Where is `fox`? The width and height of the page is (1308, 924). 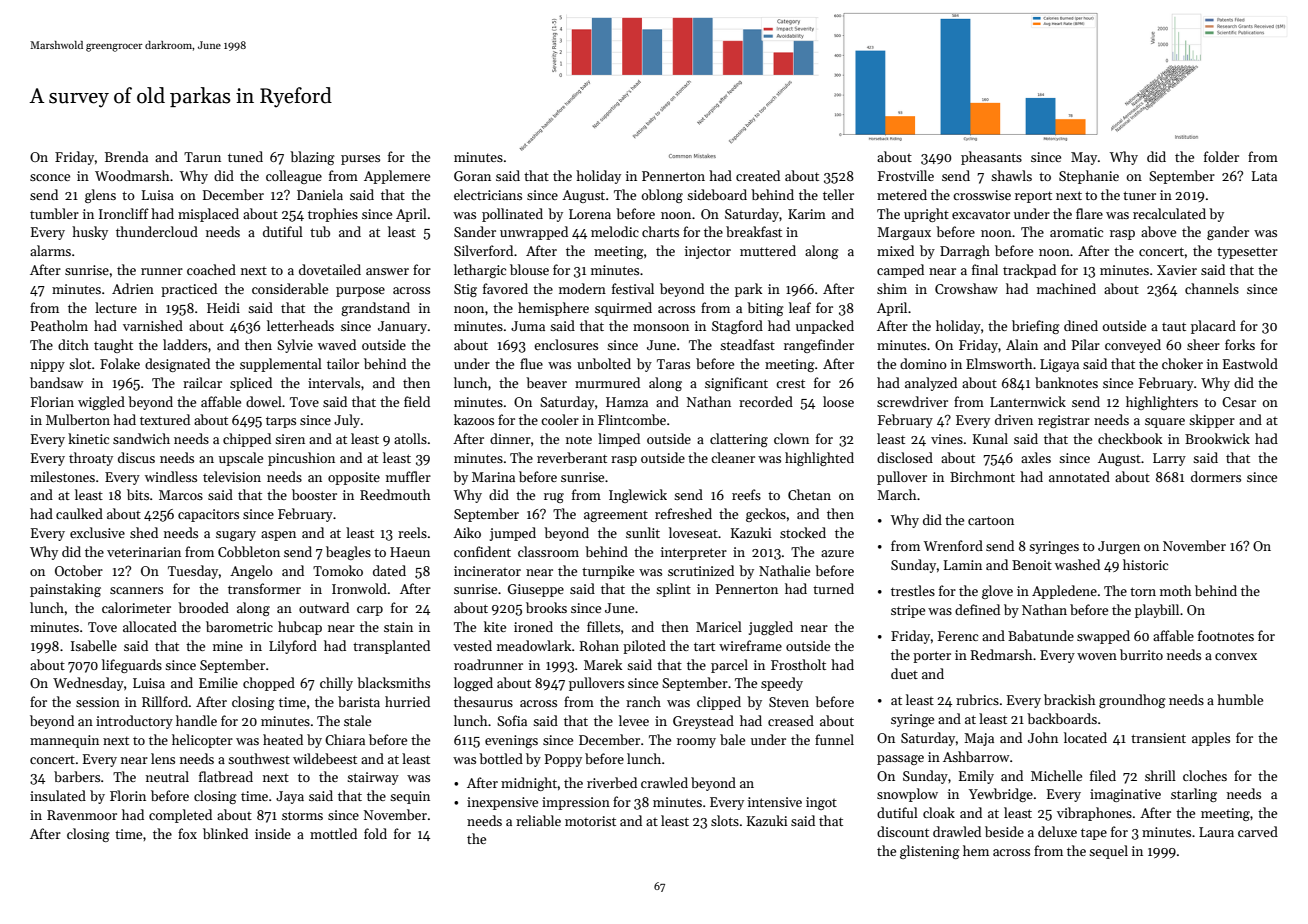 fox is located at coordinates (187, 833).
